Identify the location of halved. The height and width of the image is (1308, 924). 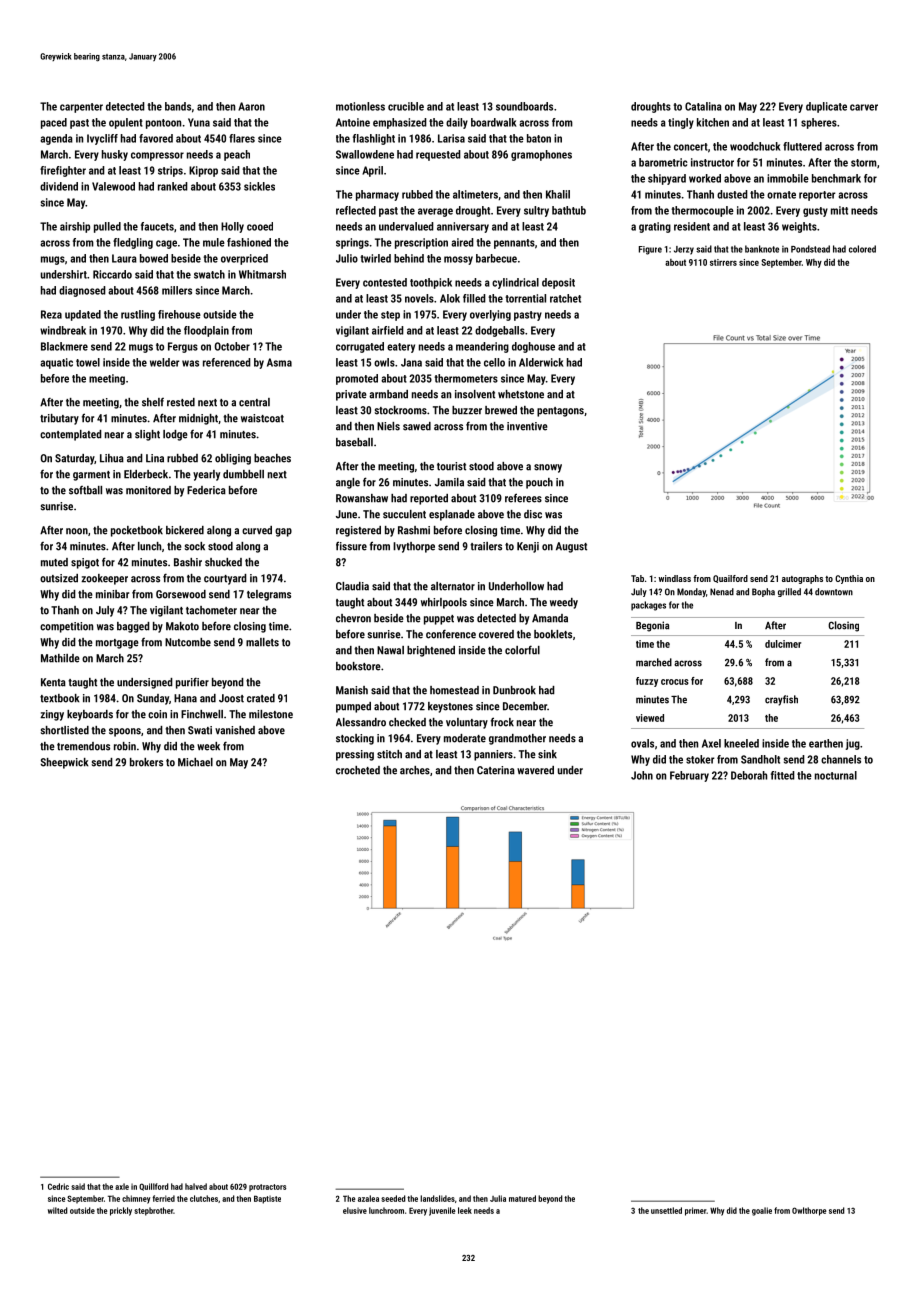
(196, 1186).
